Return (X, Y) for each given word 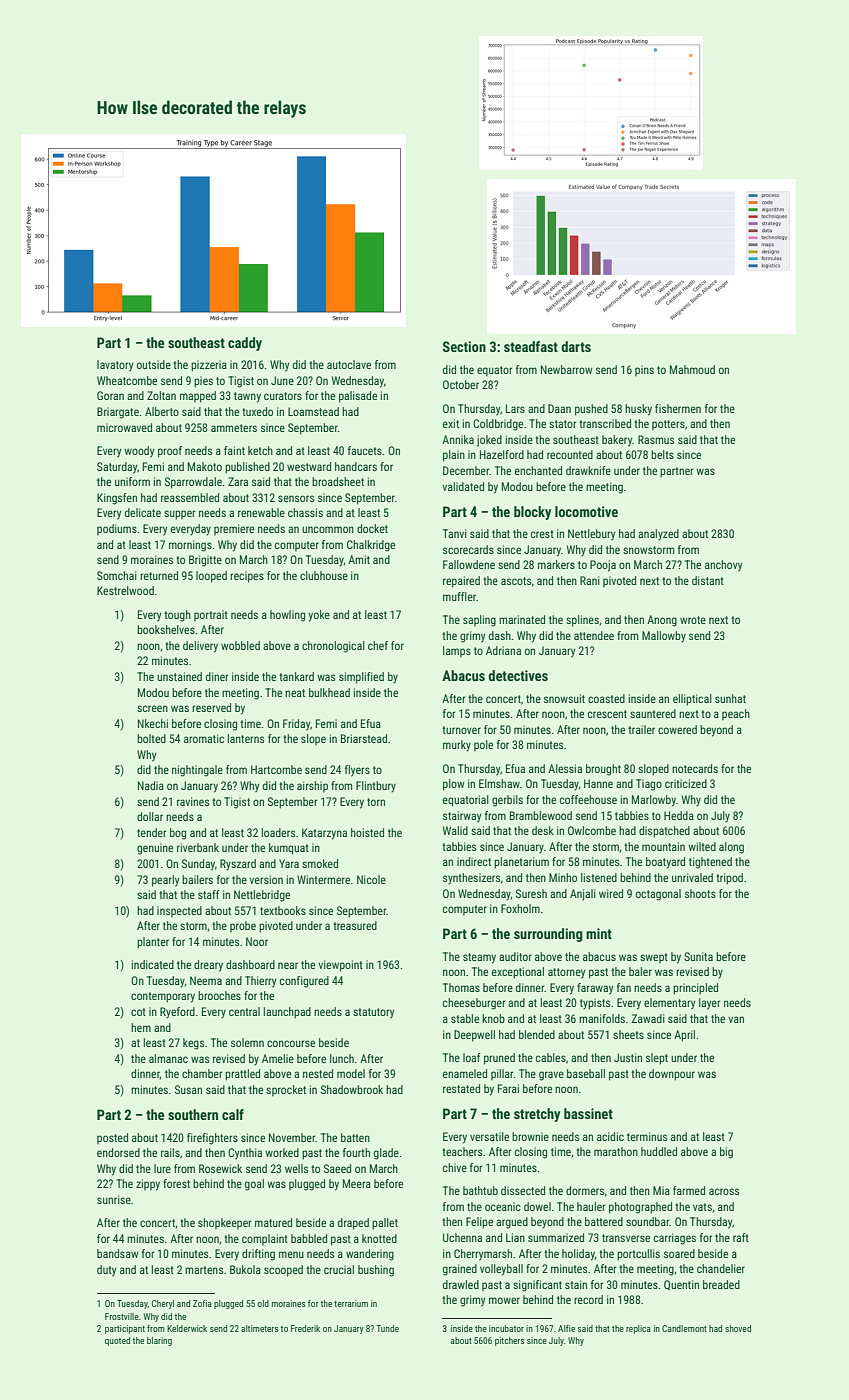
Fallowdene (469, 564)
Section (464, 346)
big (726, 1153)
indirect (474, 861)
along (731, 848)
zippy (148, 1185)
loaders (278, 832)
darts (576, 346)
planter (153, 943)
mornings (190, 546)
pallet (385, 1224)
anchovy (723, 566)
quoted (117, 1341)
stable (465, 1018)
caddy (245, 344)
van (736, 1019)
